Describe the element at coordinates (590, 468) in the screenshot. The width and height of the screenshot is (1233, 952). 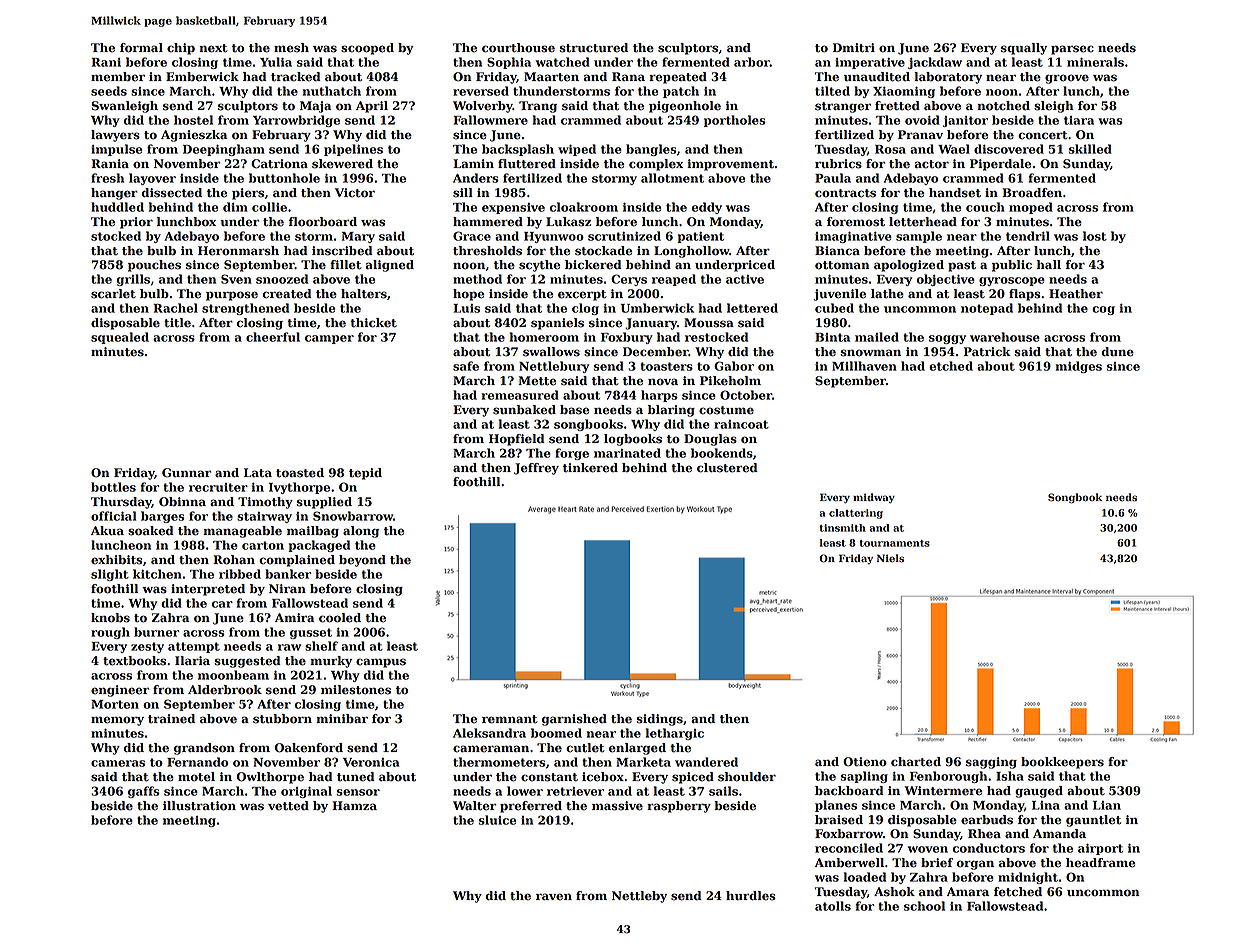
I see `tinkered` at that location.
